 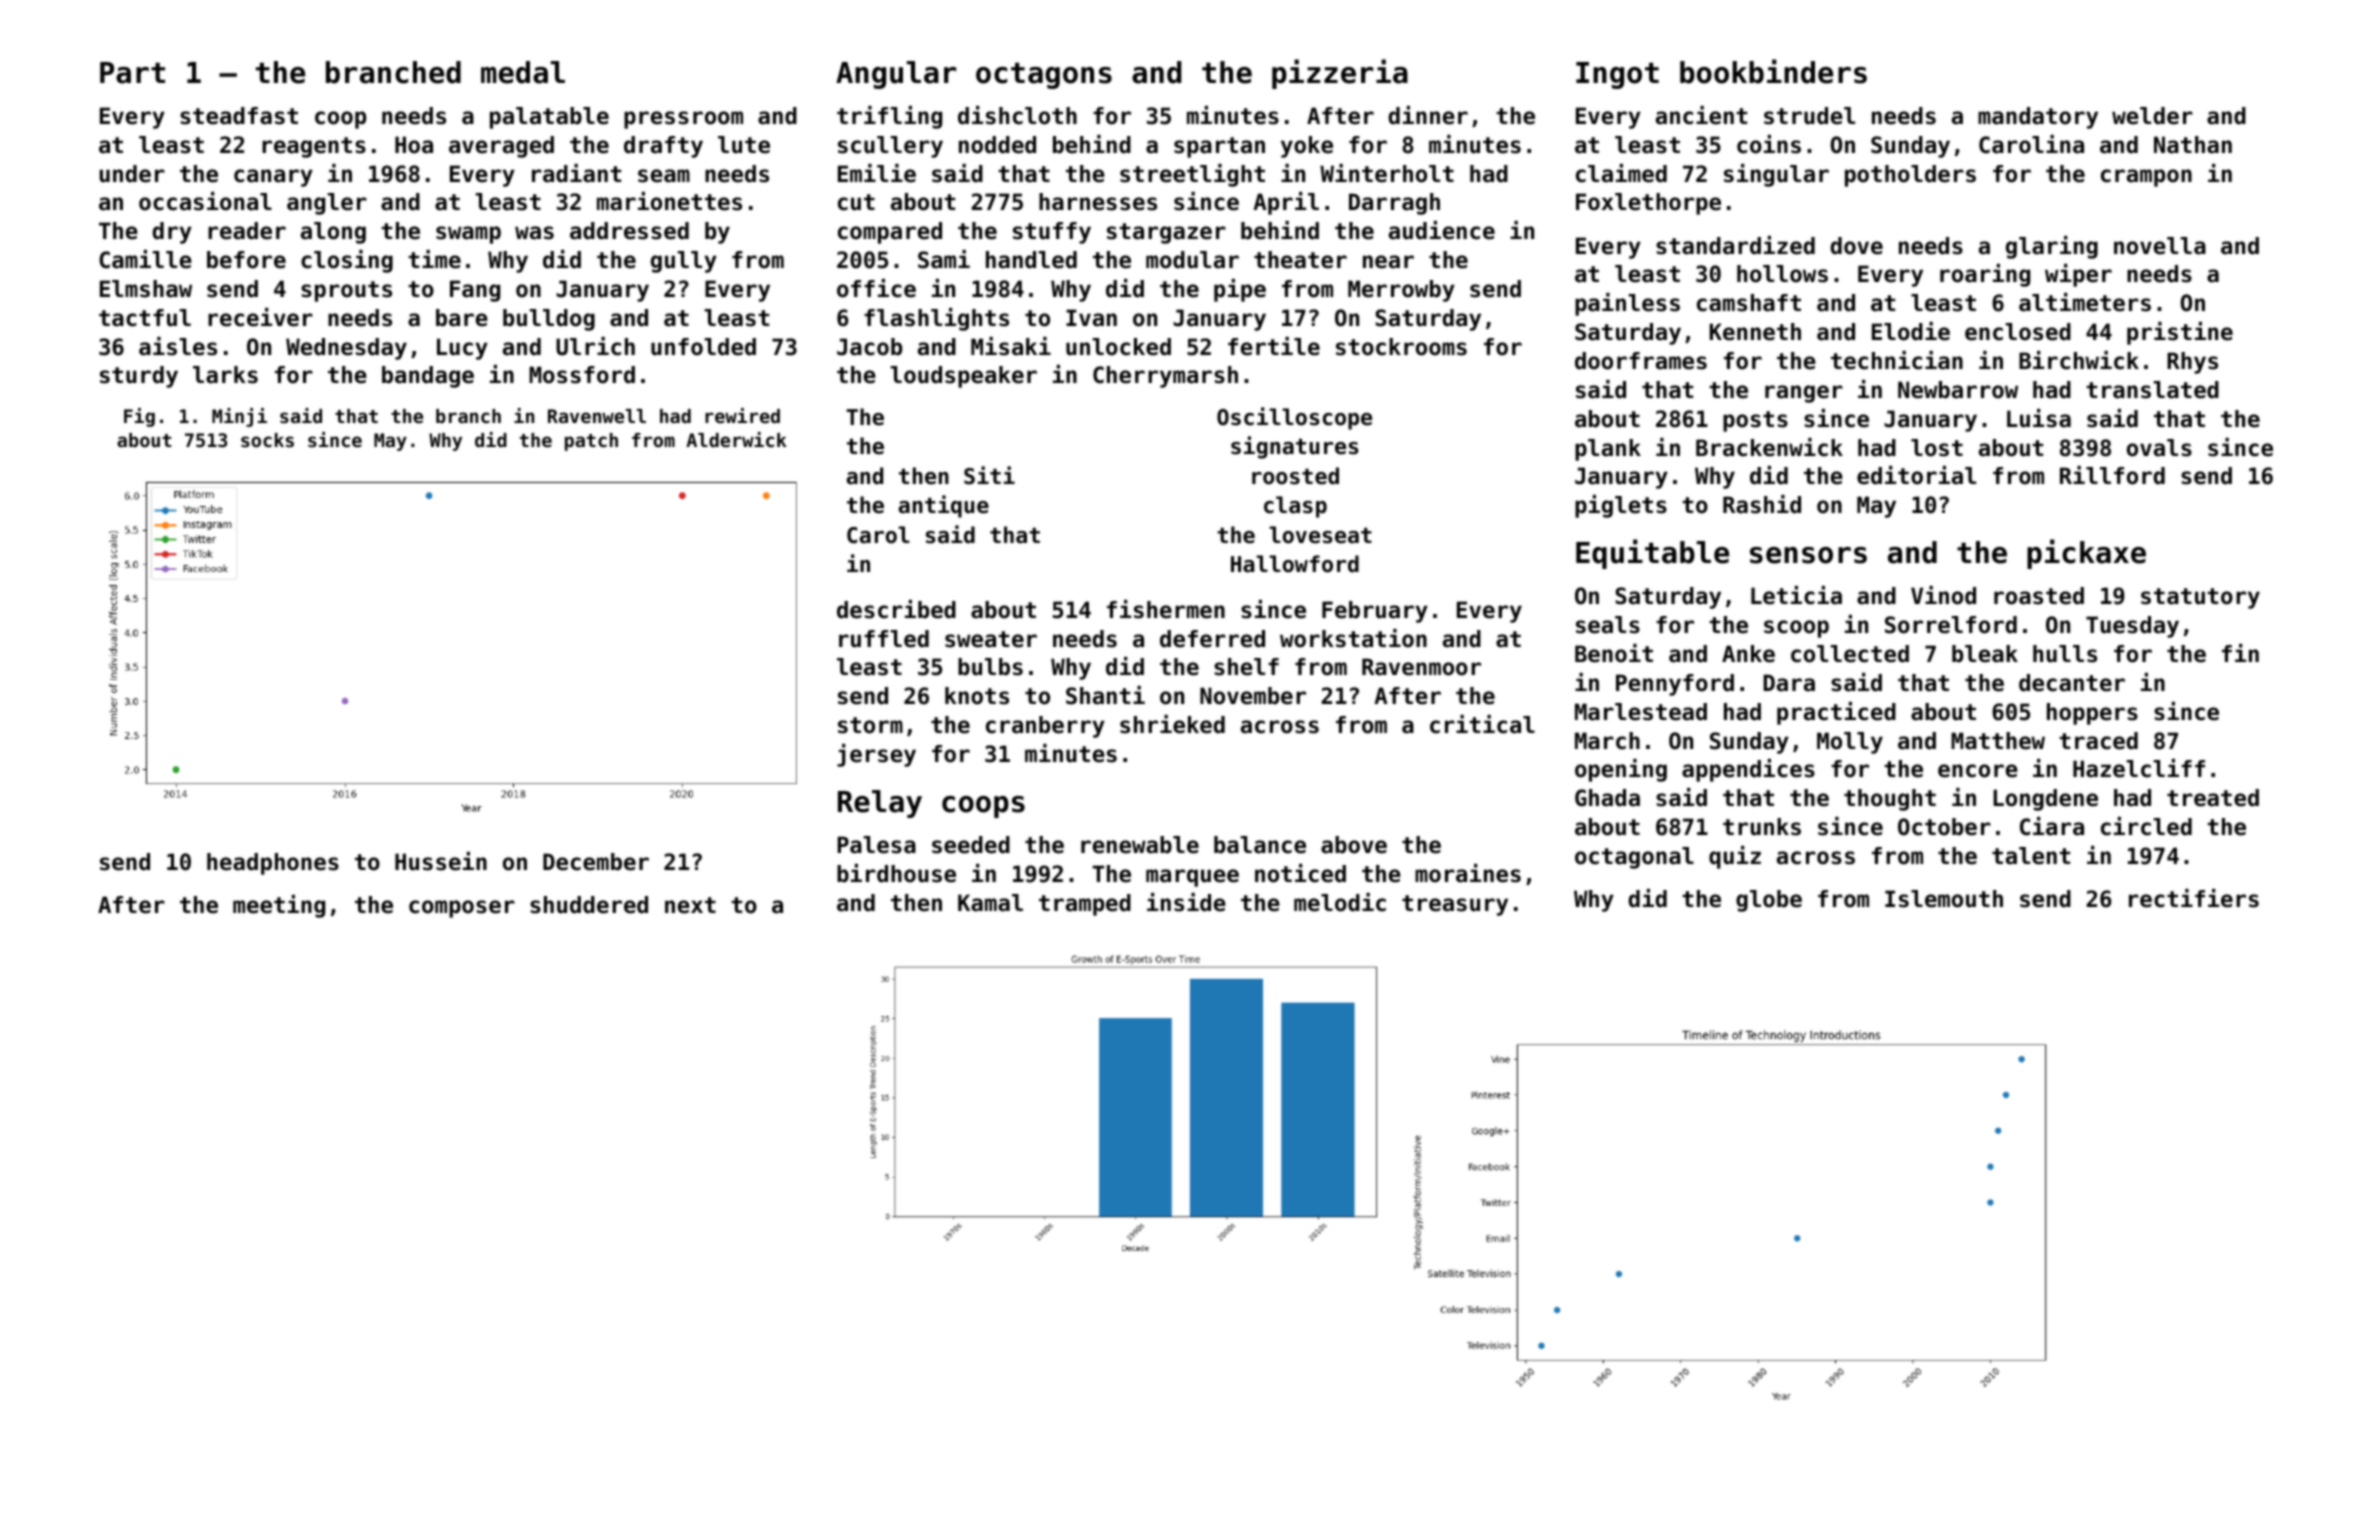 I want to click on near, so click(x=1388, y=262).
